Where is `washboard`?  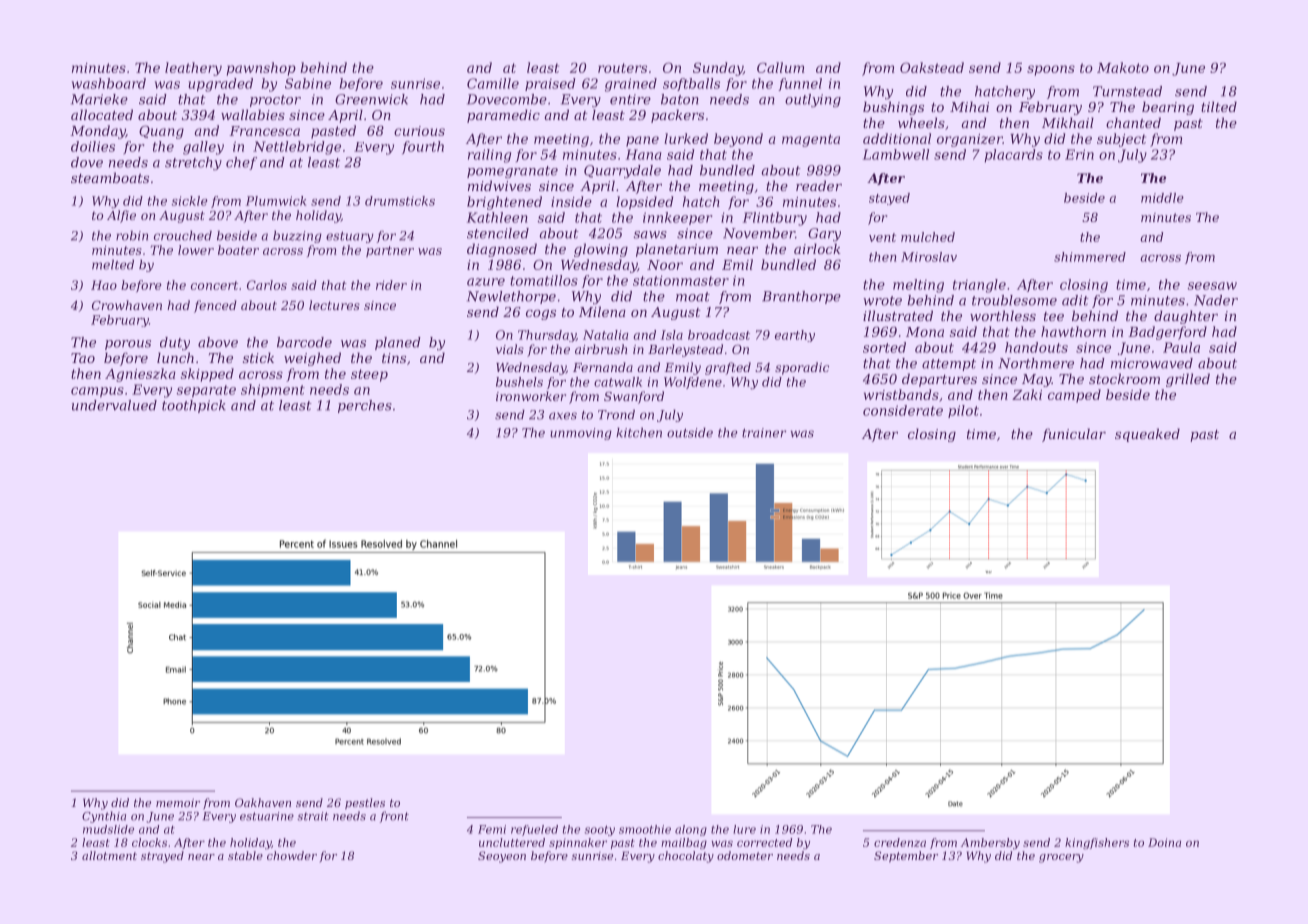 washboard is located at coordinates (109, 83).
